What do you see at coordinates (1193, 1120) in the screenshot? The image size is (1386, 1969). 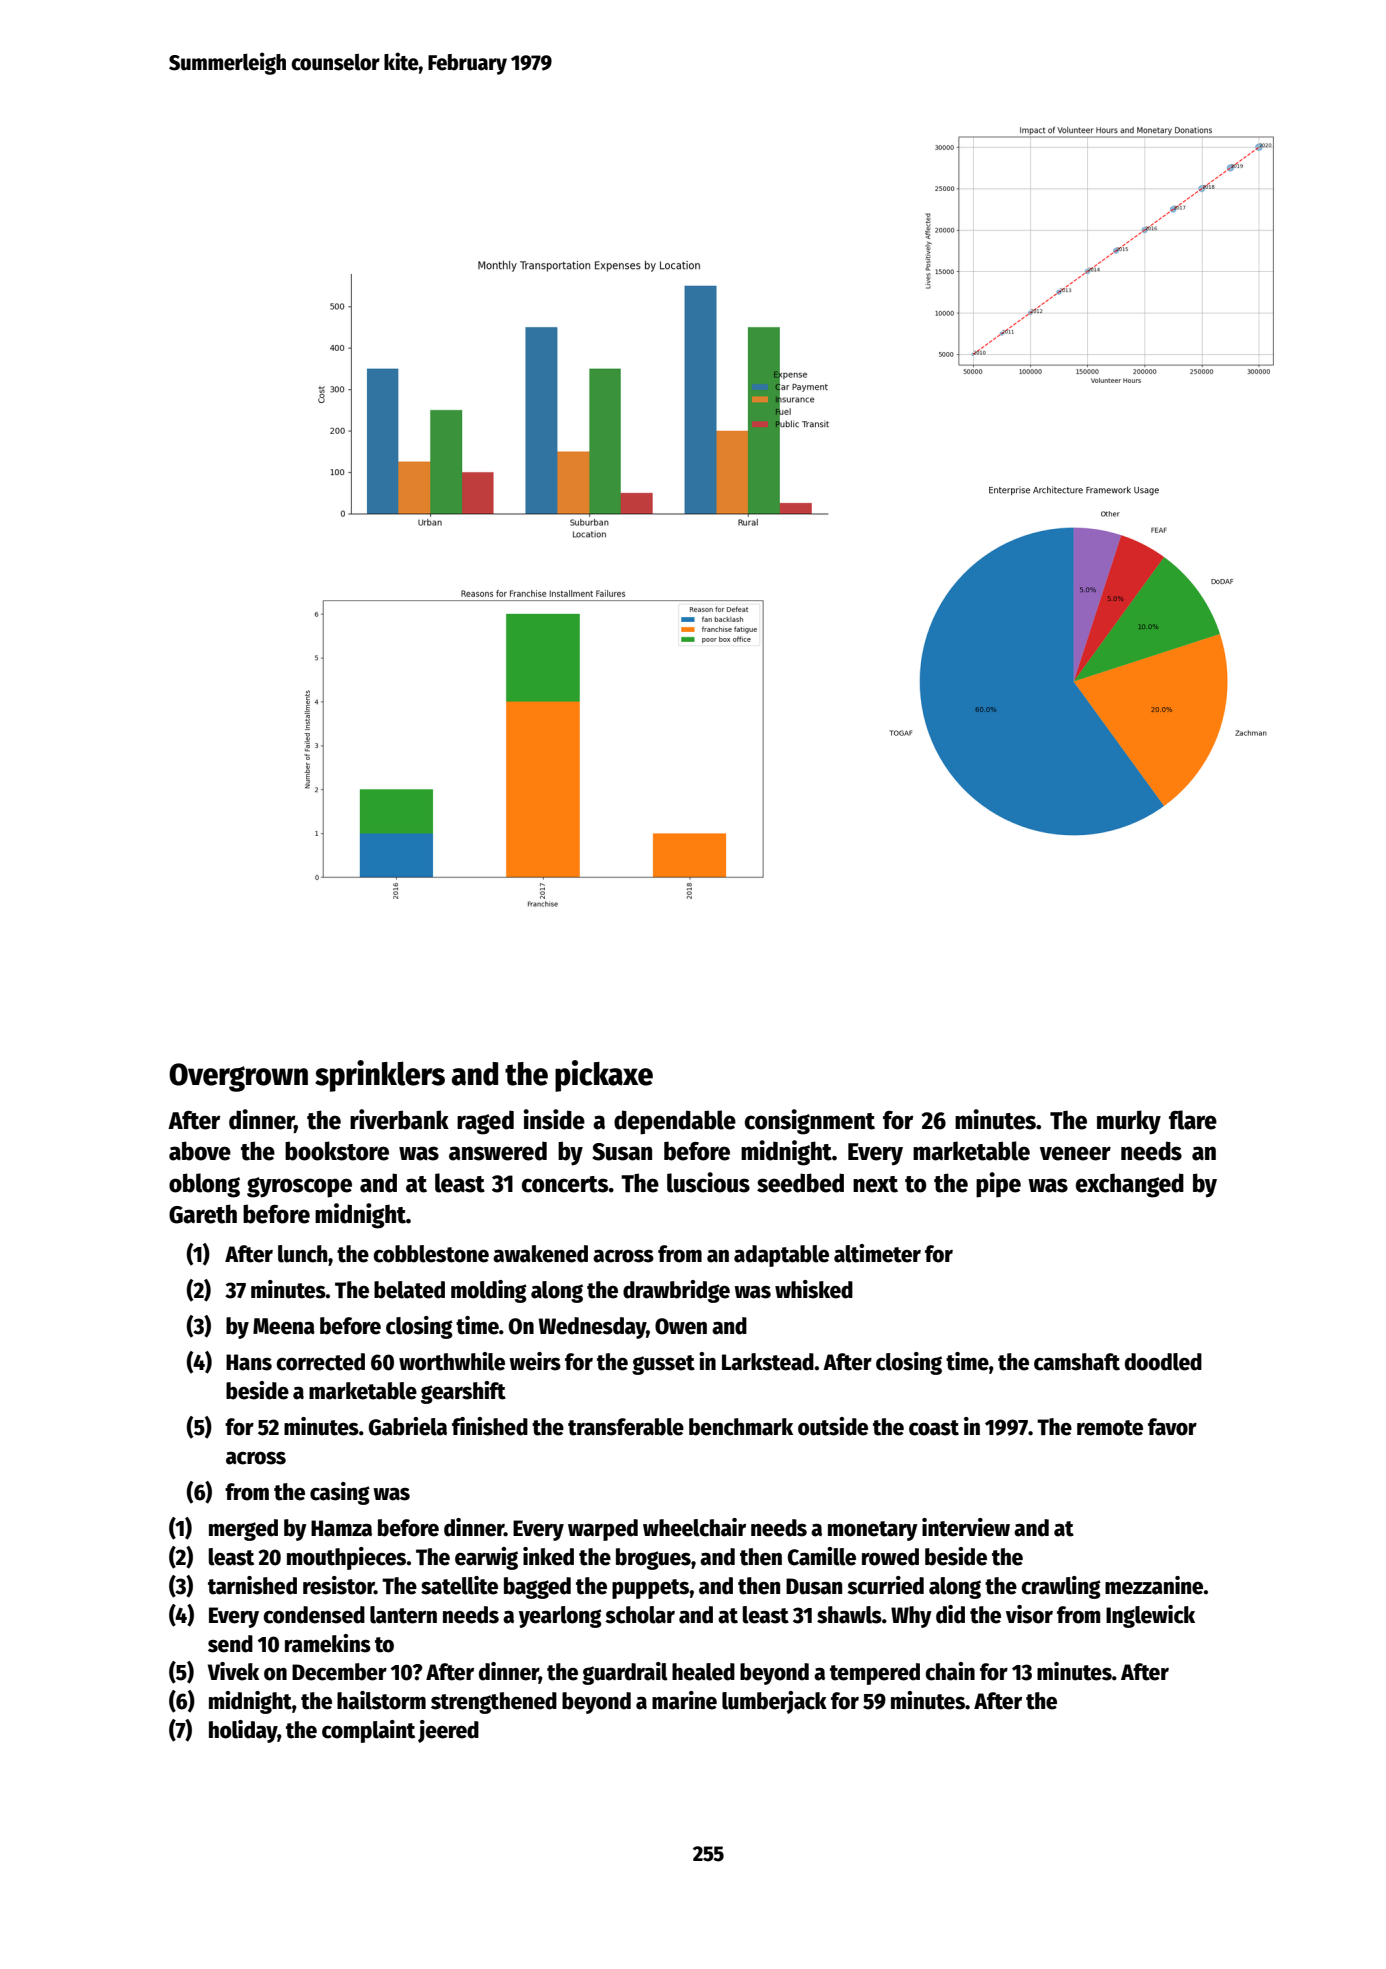 I see `flare` at bounding box center [1193, 1120].
